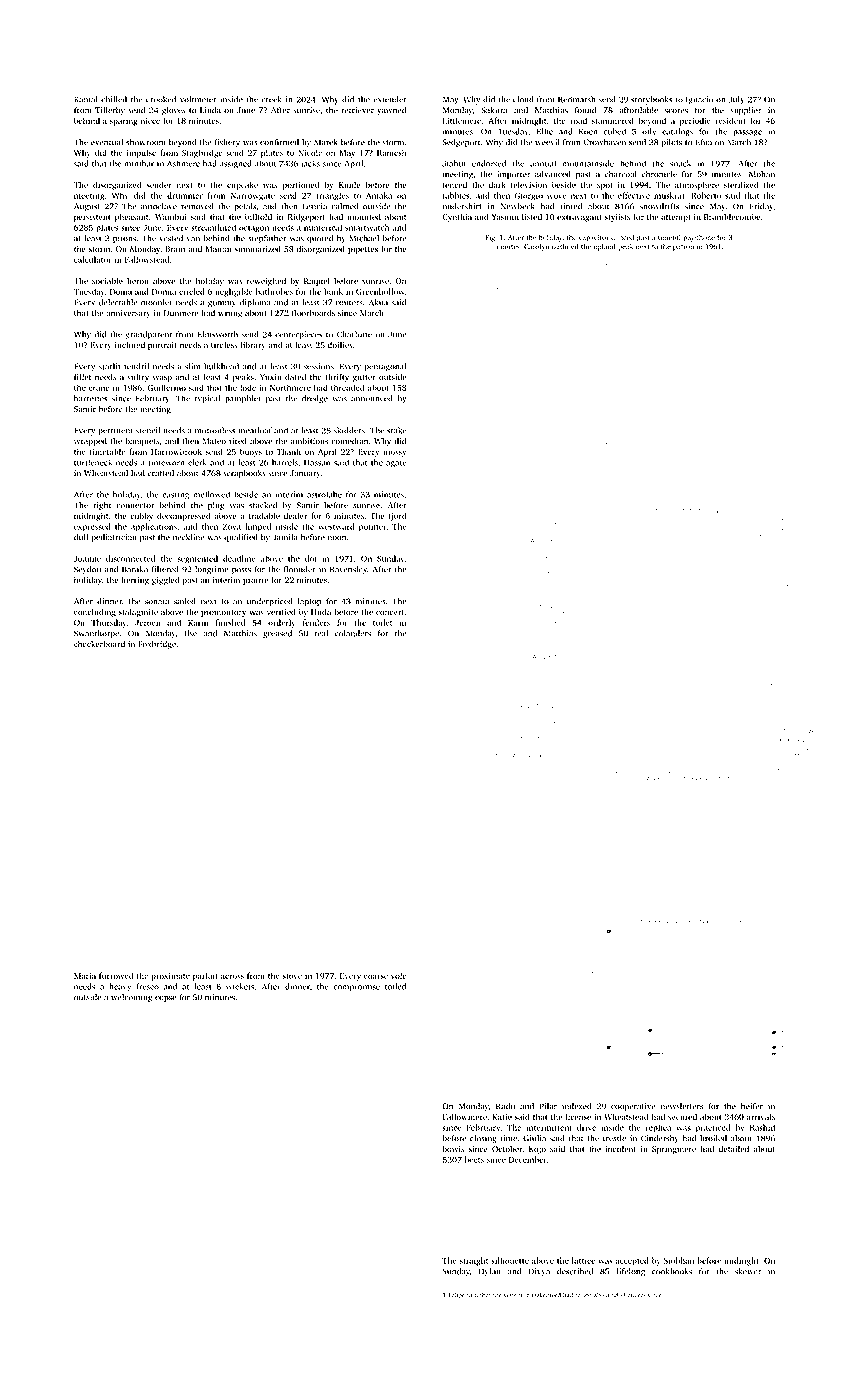 This screenshot has width=849, height=1400. Describe the element at coordinates (378, 302) in the screenshot. I see `Akua` at that location.
